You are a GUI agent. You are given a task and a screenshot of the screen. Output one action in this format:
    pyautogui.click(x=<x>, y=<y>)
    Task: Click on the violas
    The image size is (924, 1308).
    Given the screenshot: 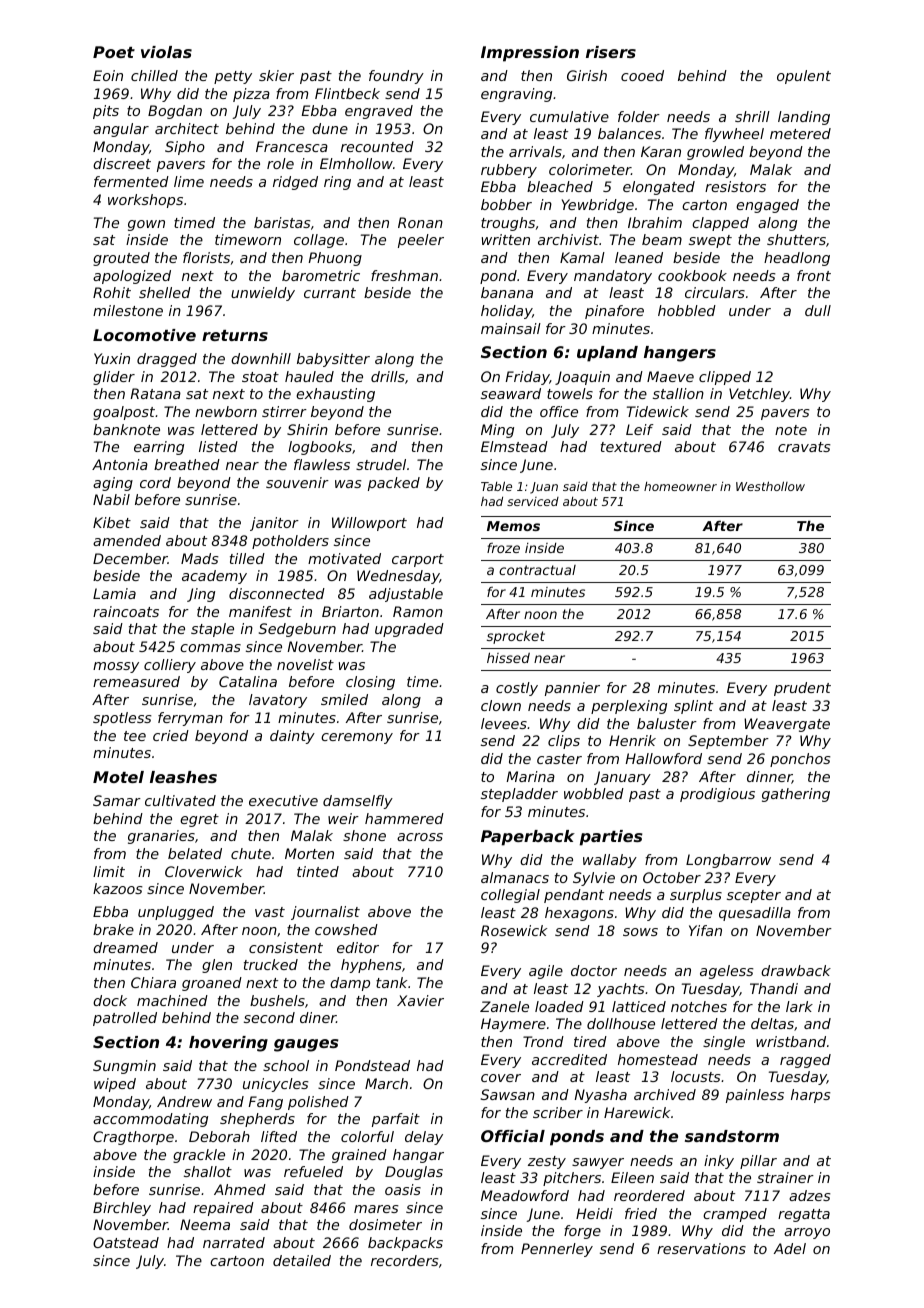 What is the action you would take?
    pyautogui.click(x=166, y=52)
